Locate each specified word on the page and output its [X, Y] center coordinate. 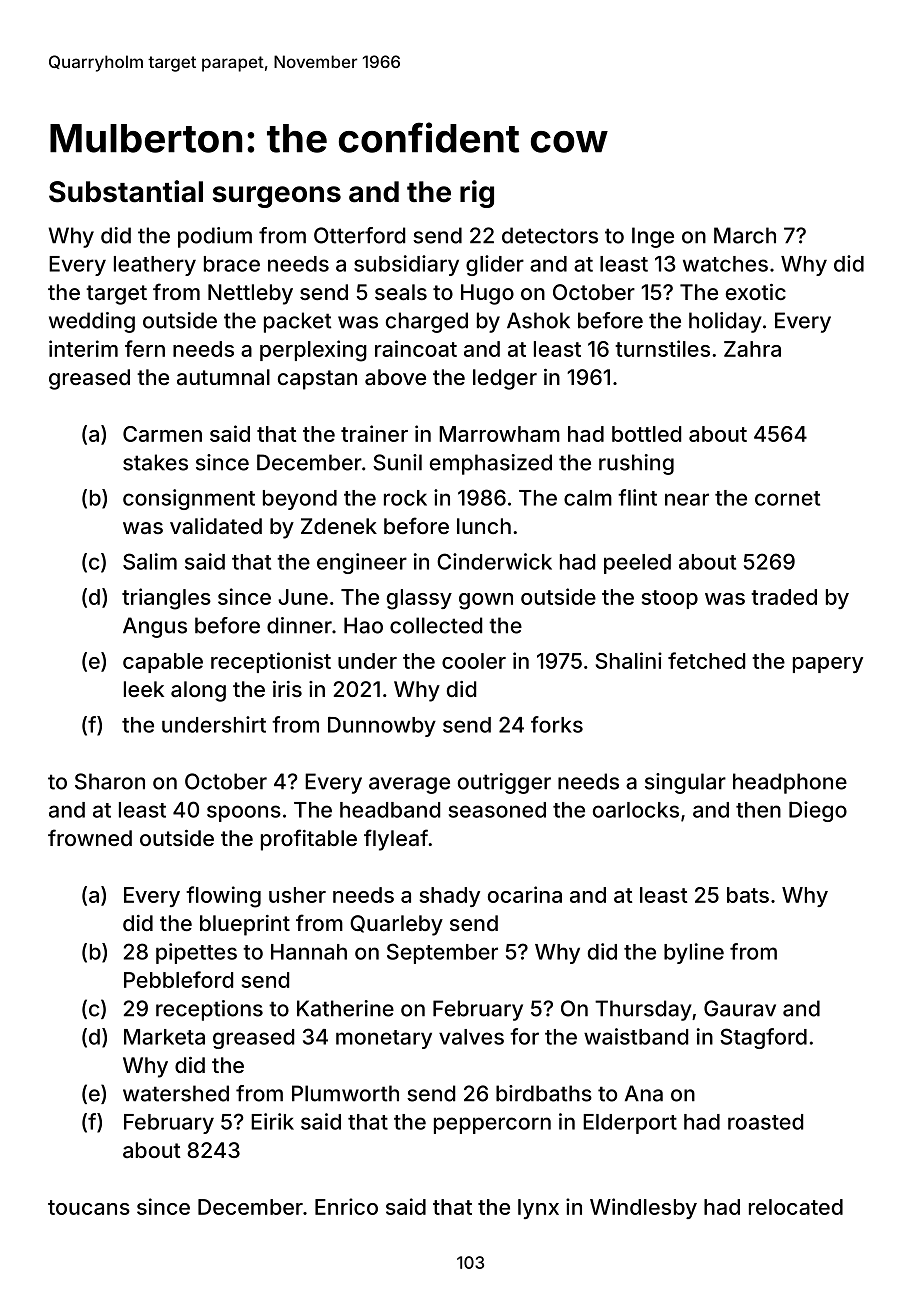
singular [685, 783]
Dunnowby [382, 727]
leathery [155, 266]
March [745, 235]
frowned [90, 837]
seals [401, 292]
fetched [706, 660]
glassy [419, 599]
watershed [176, 1093]
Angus [155, 627]
